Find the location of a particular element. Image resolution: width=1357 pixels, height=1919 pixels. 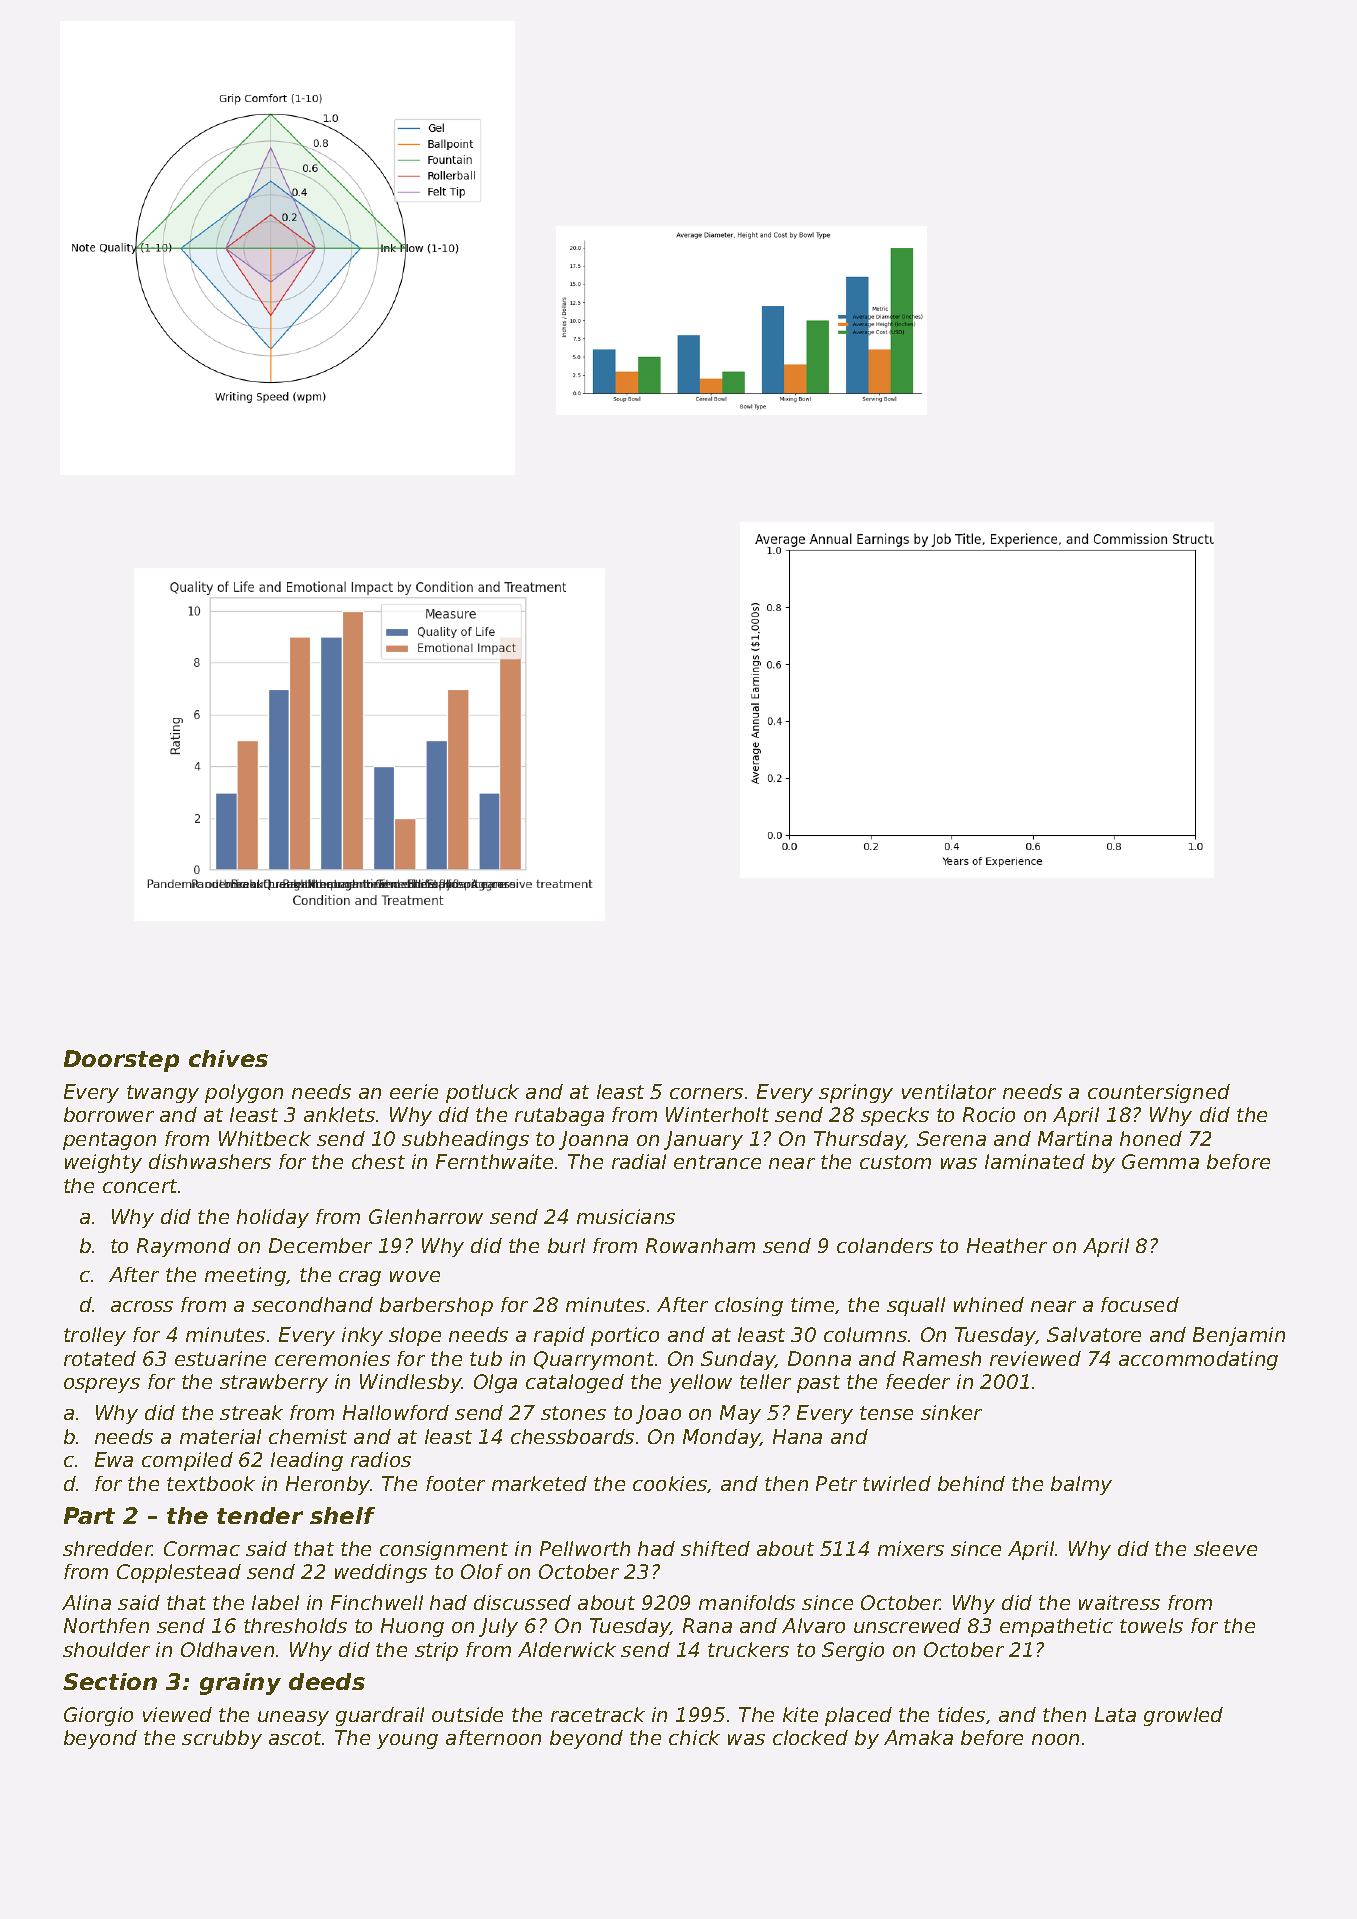

portico is located at coordinates (625, 1336).
